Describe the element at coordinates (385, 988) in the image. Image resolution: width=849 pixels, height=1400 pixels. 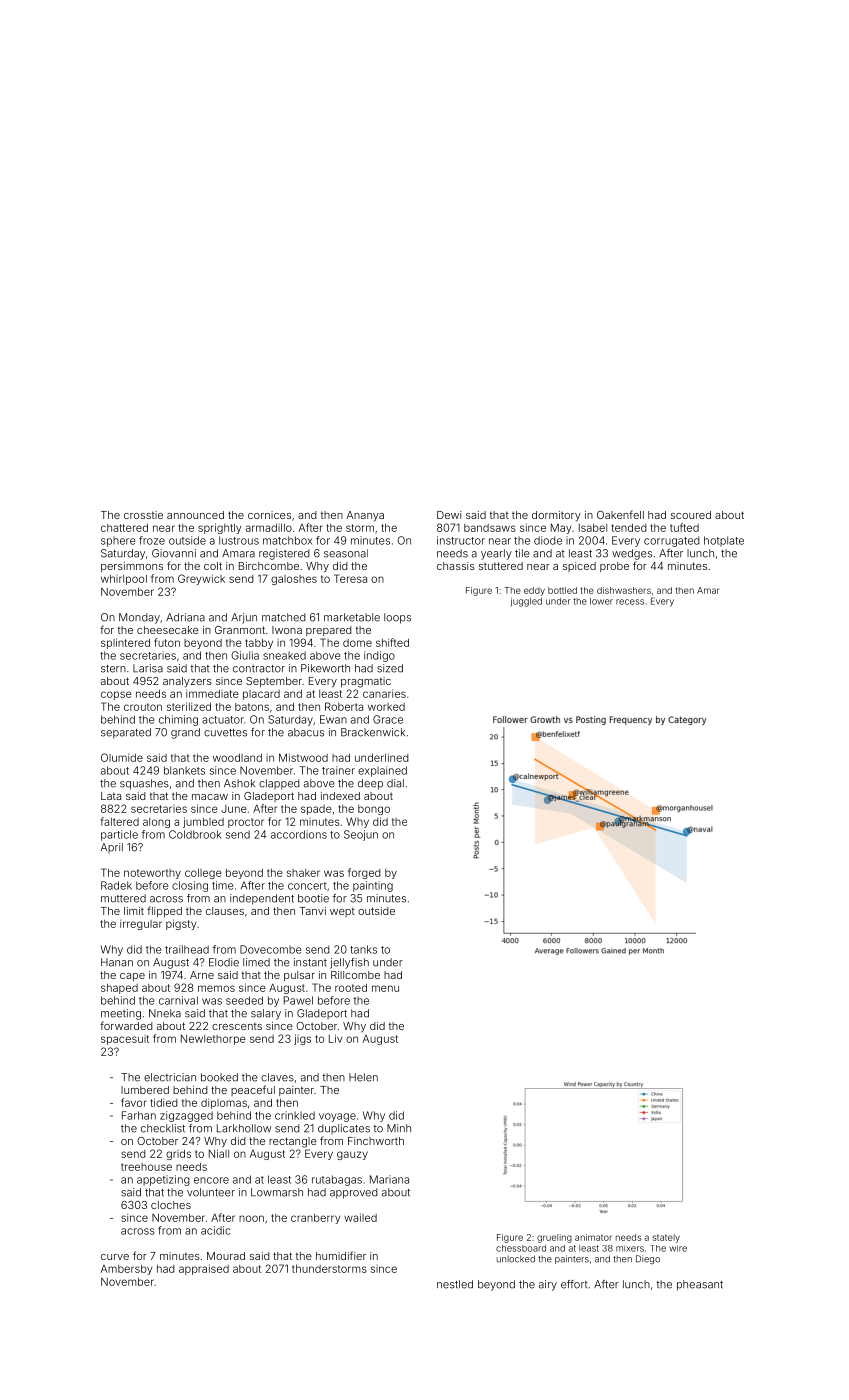
I see `menu` at that location.
